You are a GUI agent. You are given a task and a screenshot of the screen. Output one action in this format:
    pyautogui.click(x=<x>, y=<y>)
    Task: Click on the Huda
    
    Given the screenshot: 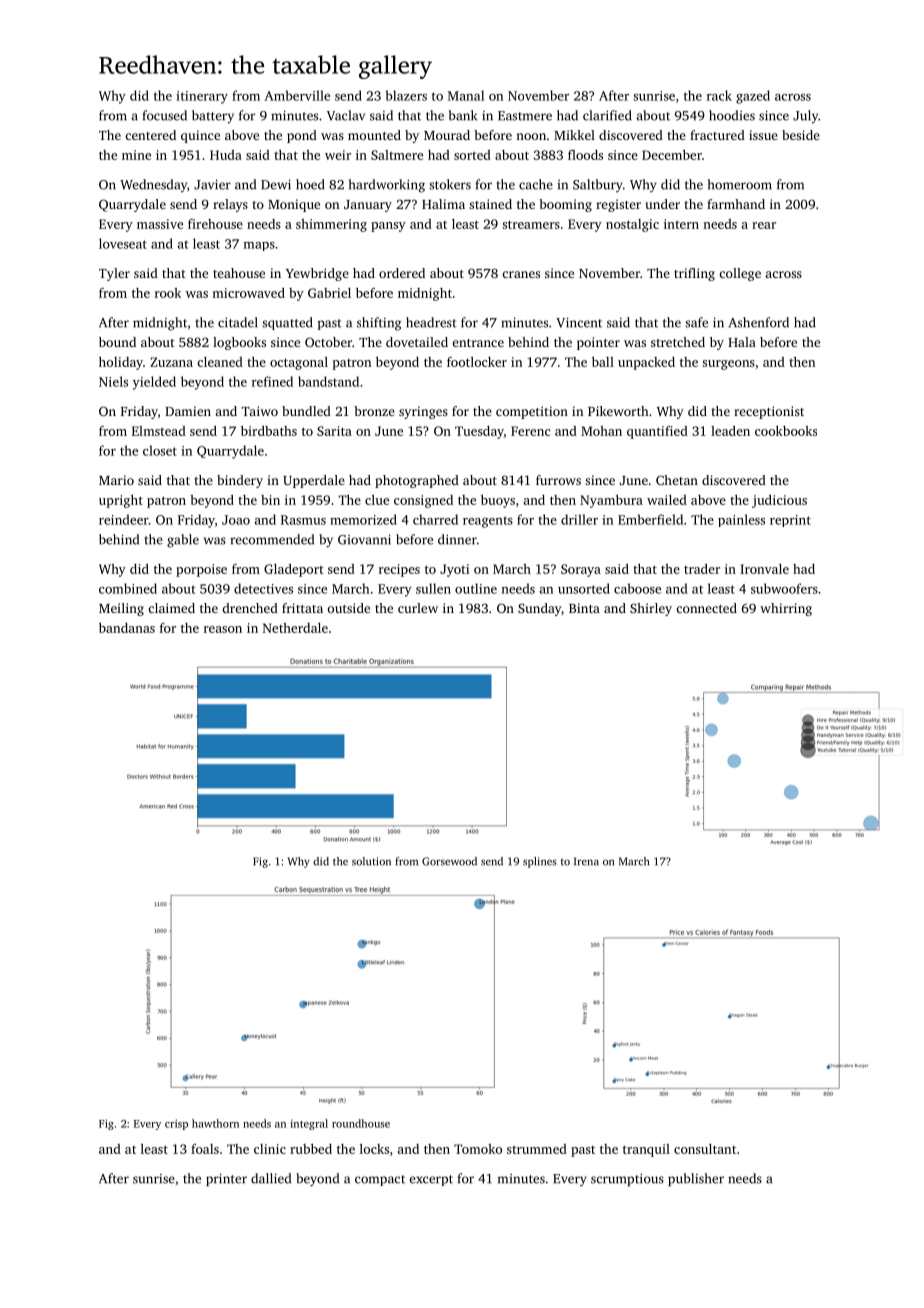 What is the action you would take?
    pyautogui.click(x=226, y=155)
